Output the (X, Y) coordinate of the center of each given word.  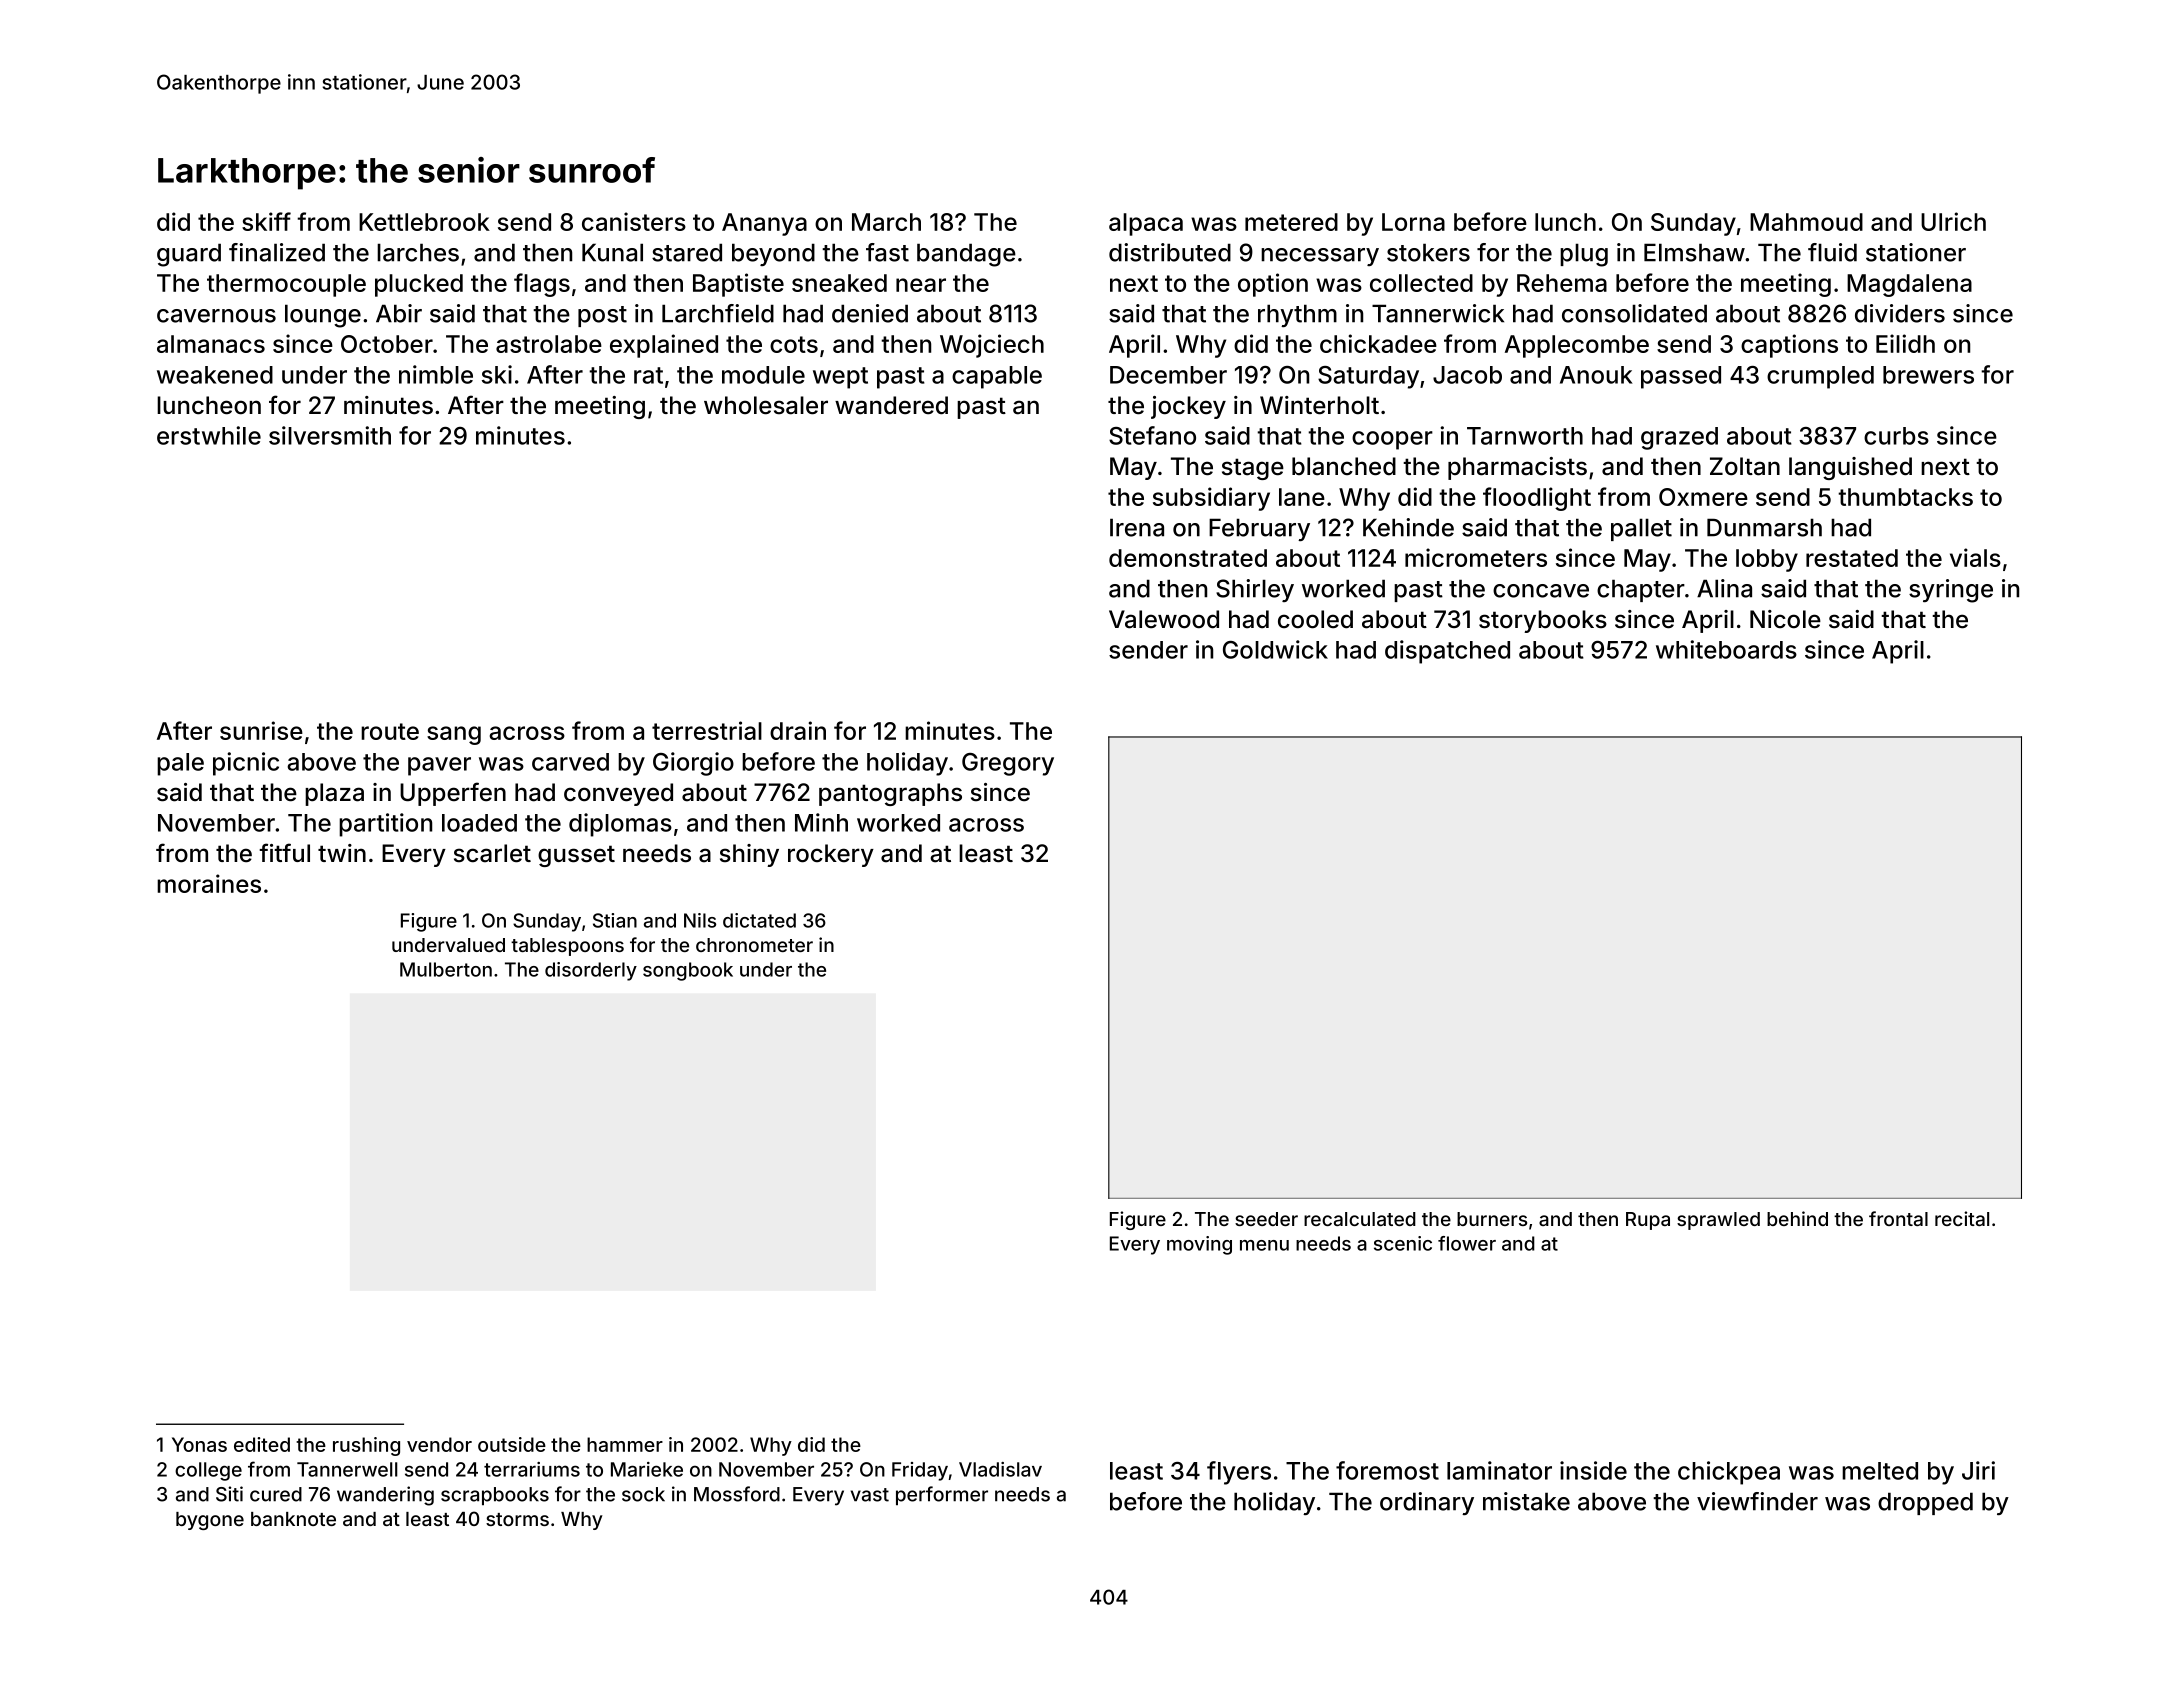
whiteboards (1726, 649)
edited (262, 1444)
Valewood (1164, 619)
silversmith (330, 435)
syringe (1951, 591)
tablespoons (567, 947)
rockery (831, 855)
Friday (920, 1471)
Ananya (764, 224)
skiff (266, 221)
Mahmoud (1806, 222)
